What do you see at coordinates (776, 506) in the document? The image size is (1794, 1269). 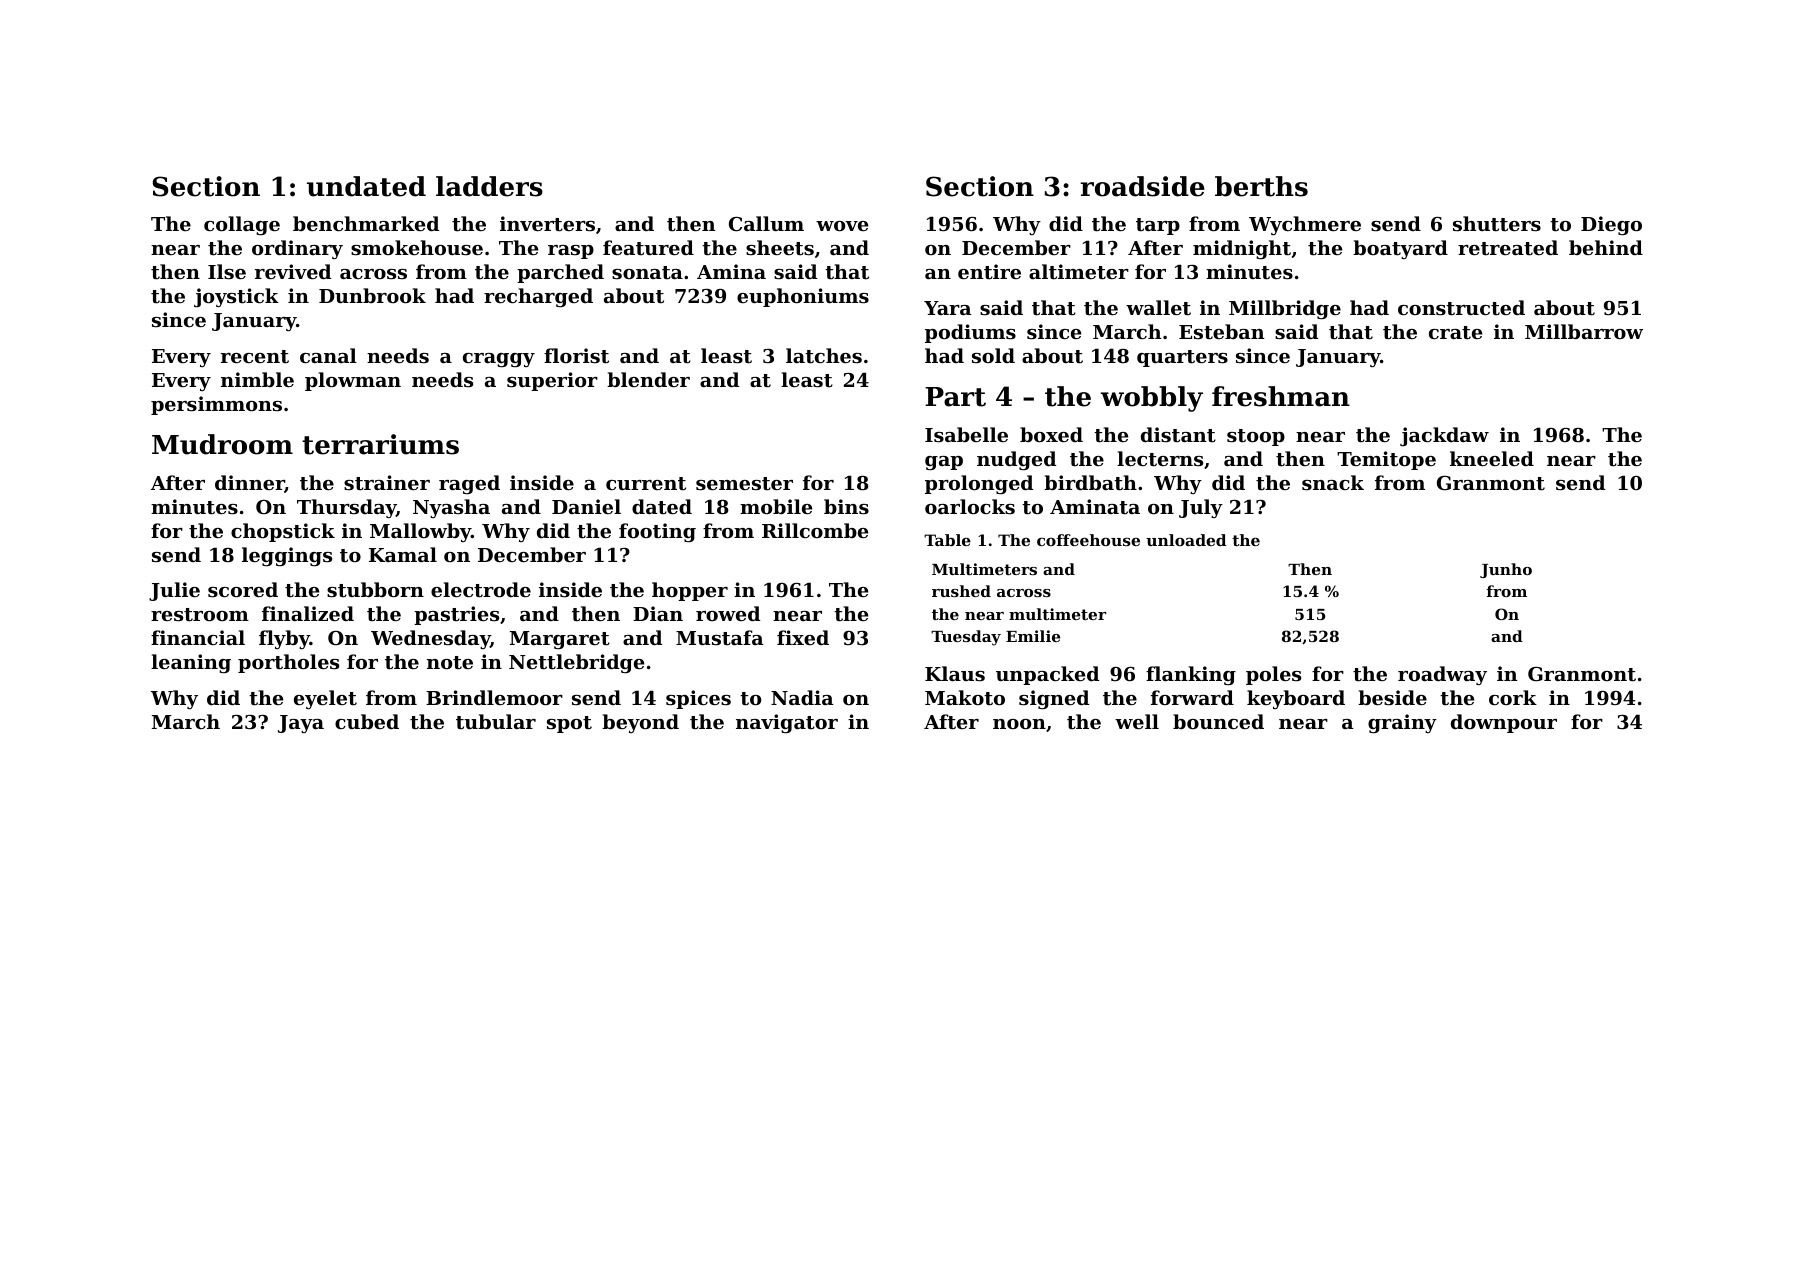 I see `mobile` at bounding box center [776, 506].
